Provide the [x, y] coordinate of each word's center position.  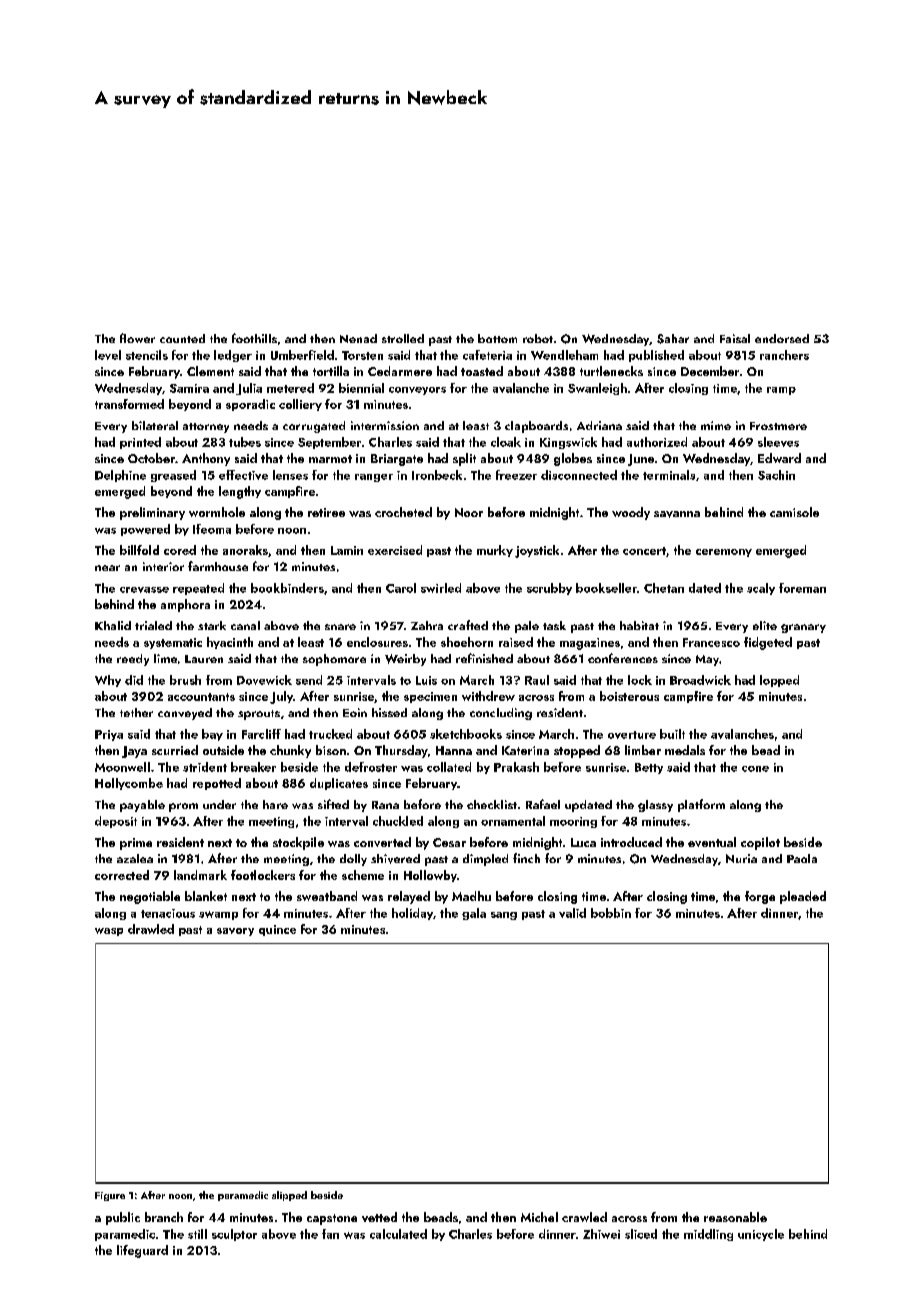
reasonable [735, 1217]
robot [538, 338]
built [672, 734]
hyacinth [230, 643]
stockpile [298, 843]
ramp [781, 391]
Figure [110, 1196]
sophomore [334, 660]
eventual [712, 842]
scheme [363, 875]
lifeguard [142, 1251]
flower [137, 338]
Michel [539, 1217]
